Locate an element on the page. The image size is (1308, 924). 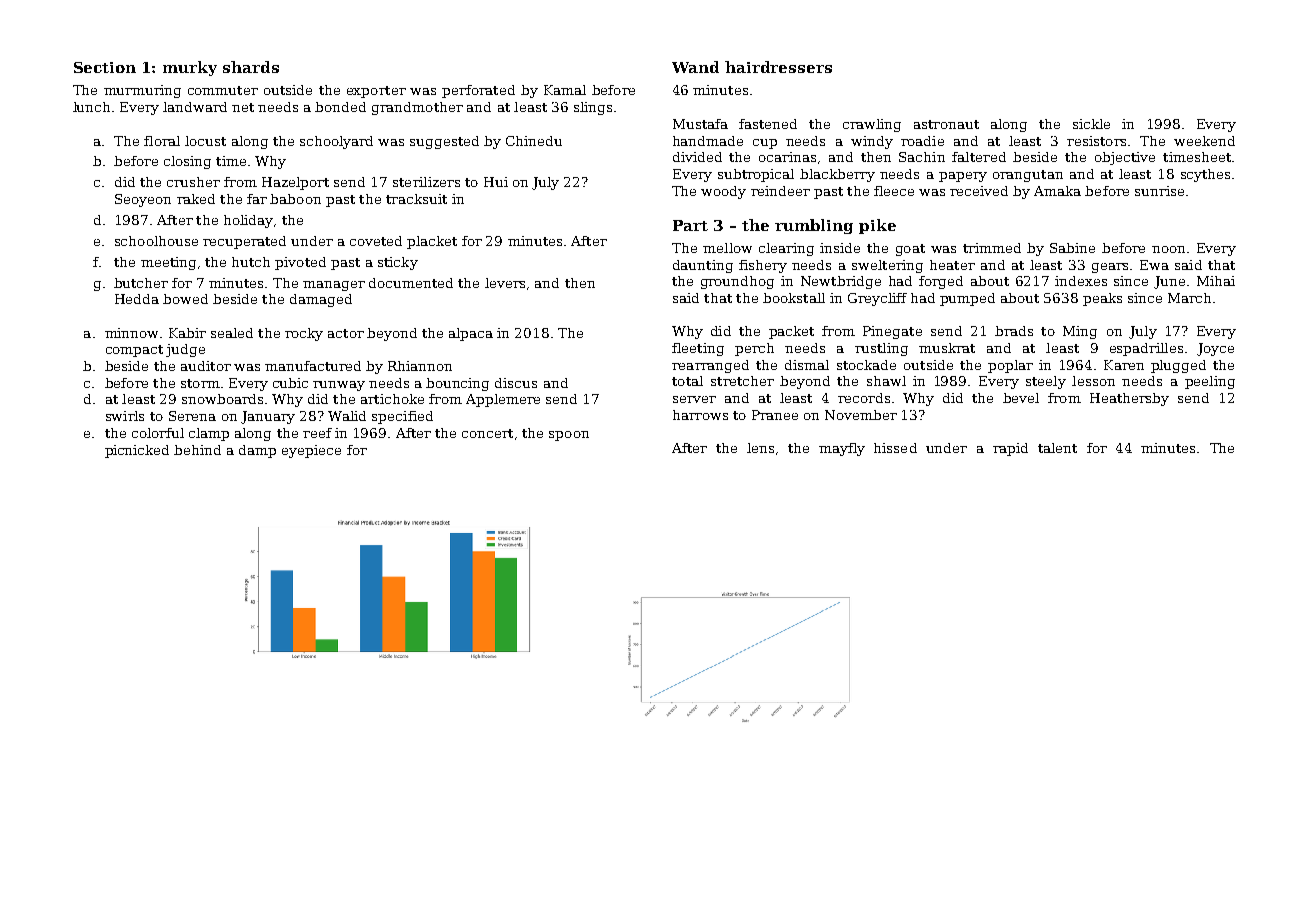
talent is located at coordinates (1057, 448).
